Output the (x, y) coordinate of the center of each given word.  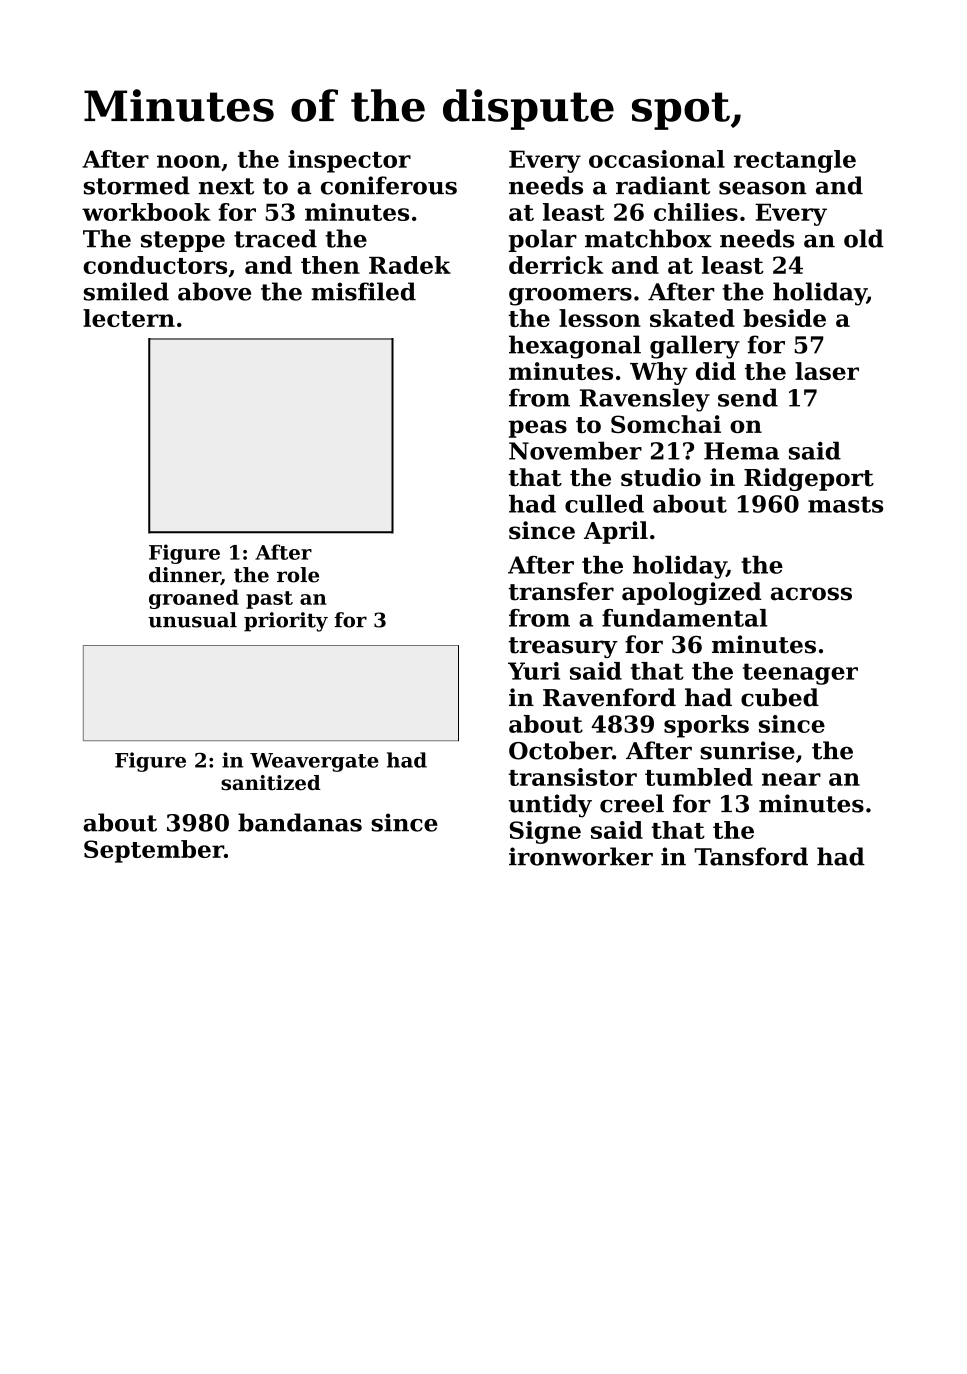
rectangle (795, 161)
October (560, 750)
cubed (780, 697)
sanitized (271, 782)
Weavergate (314, 762)
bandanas (300, 822)
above (214, 291)
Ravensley (644, 400)
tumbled (699, 777)
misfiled (363, 291)
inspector (349, 161)
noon (189, 161)
